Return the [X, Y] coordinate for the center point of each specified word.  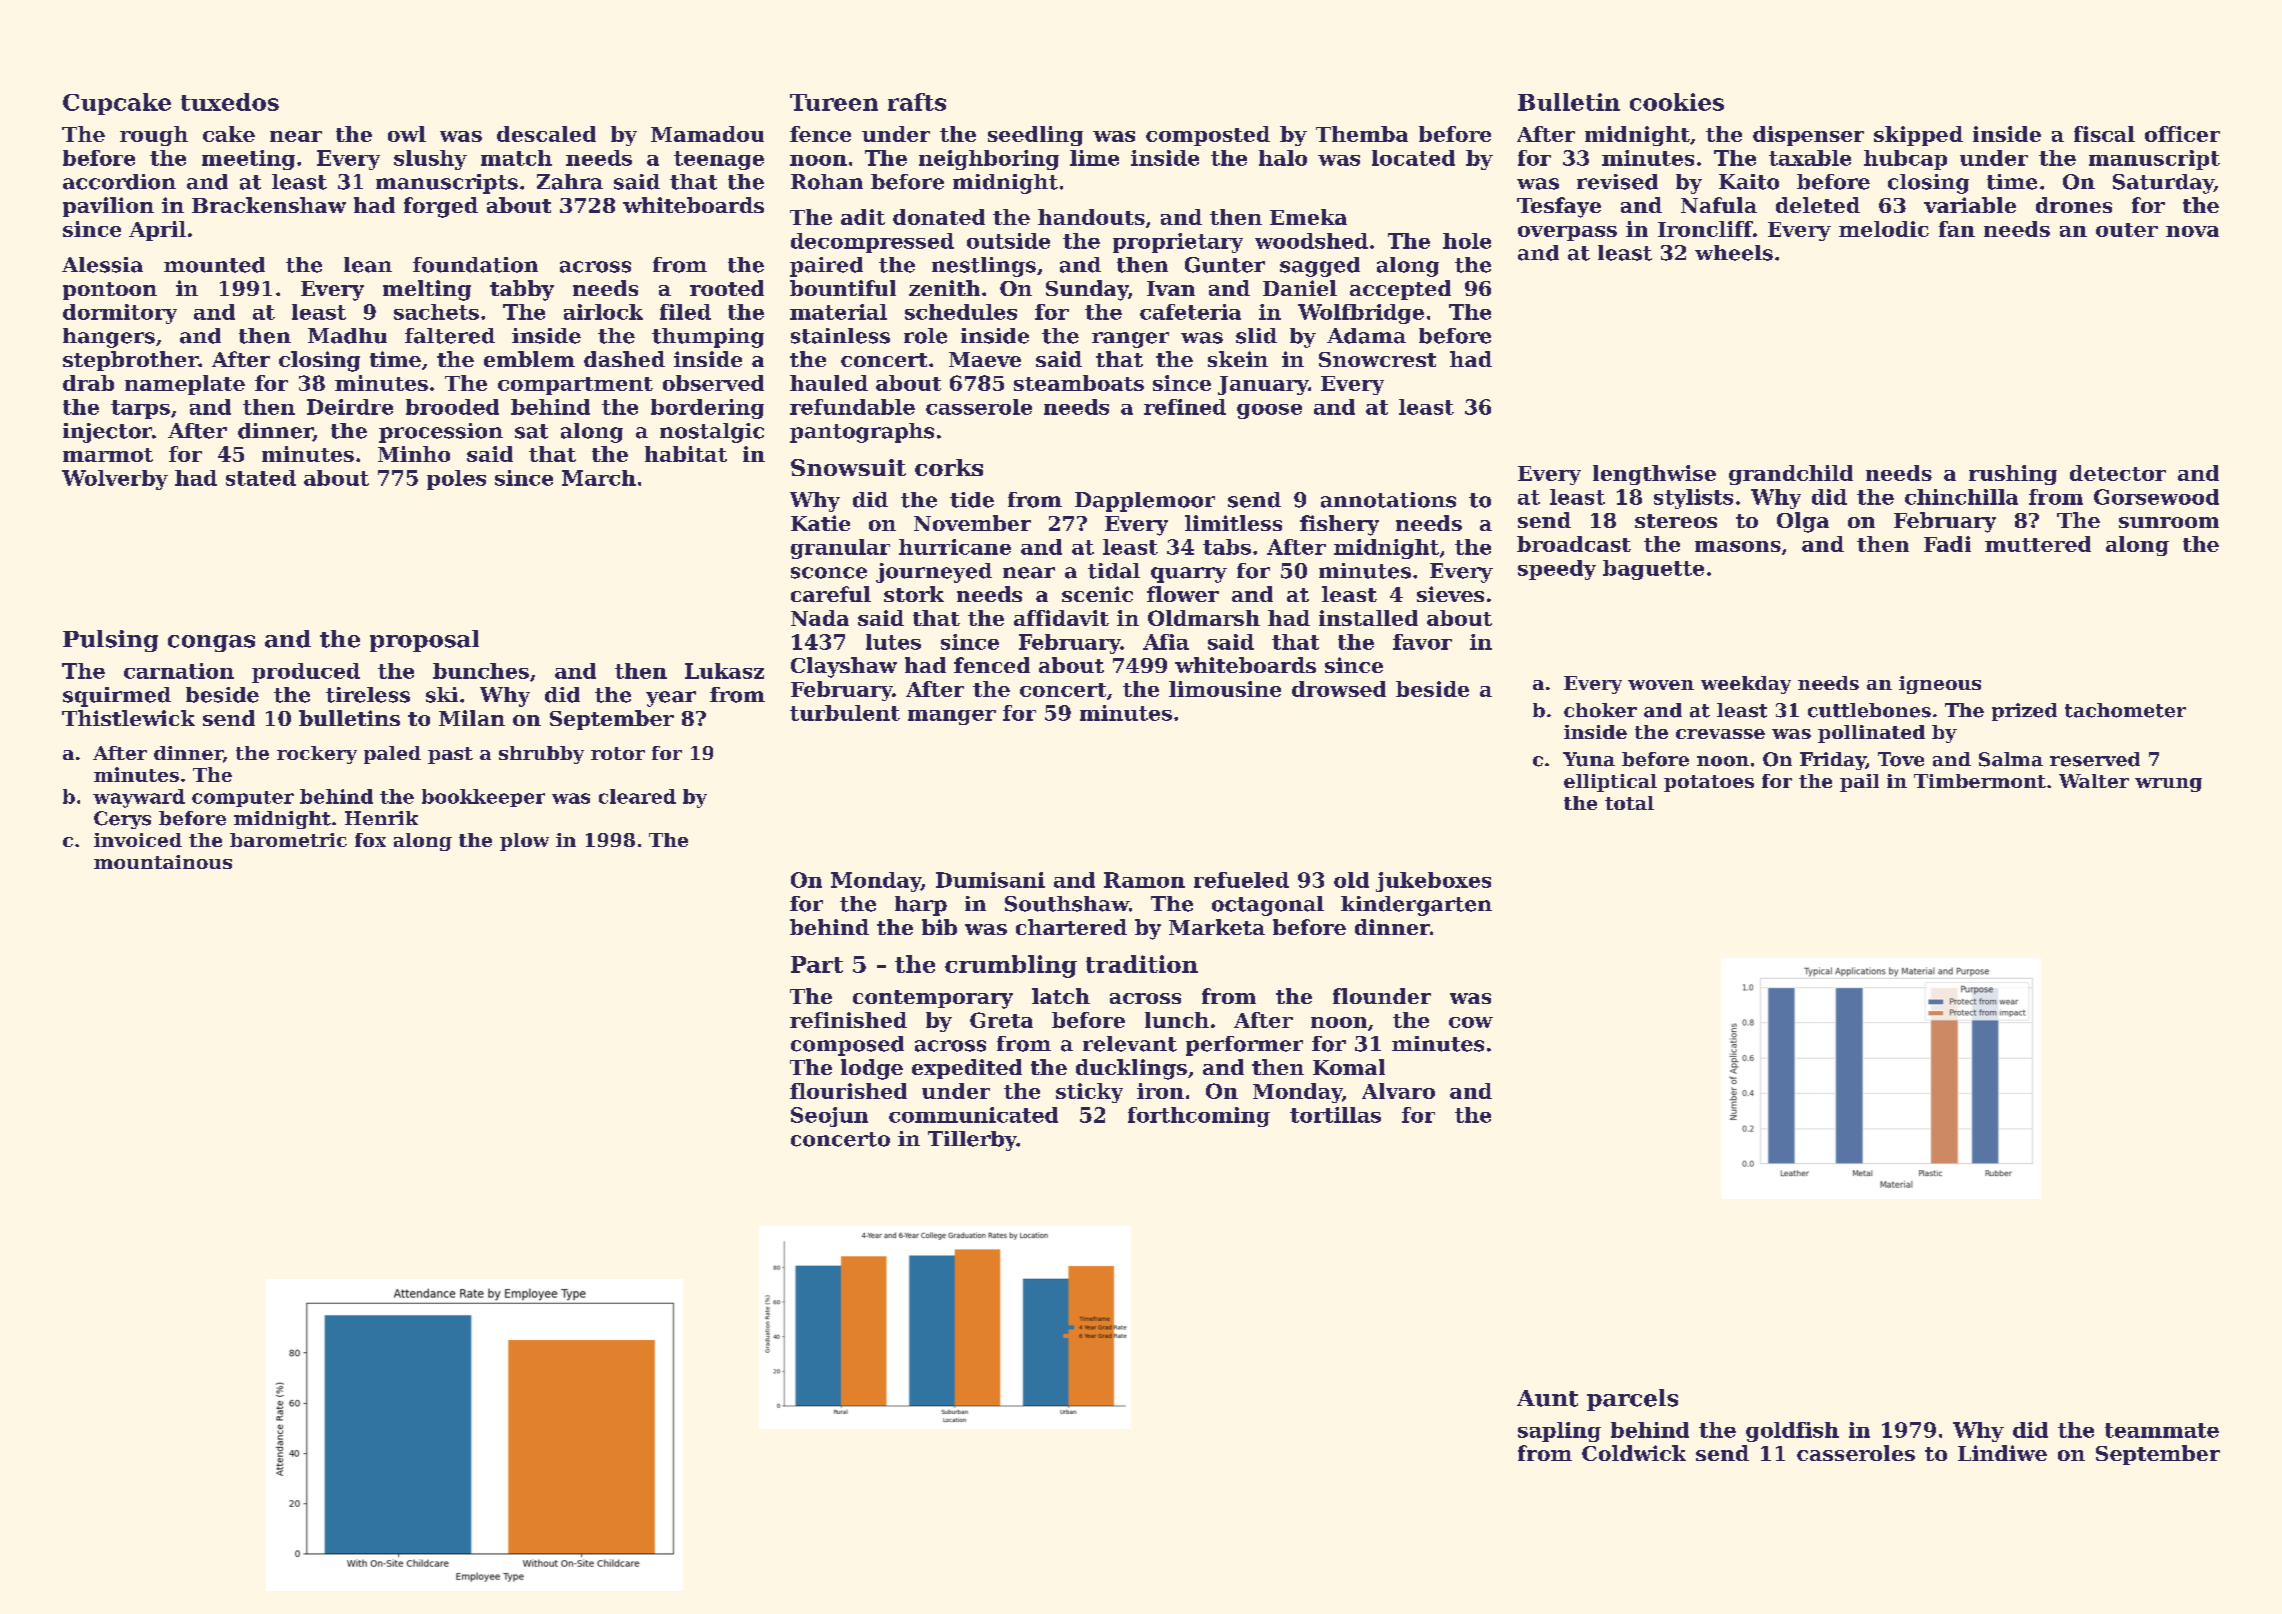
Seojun [829, 1117]
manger [952, 717]
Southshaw [1067, 904]
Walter [2094, 781]
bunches [481, 671]
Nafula [1719, 205]
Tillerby [972, 1141]
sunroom [2169, 522]
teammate [2162, 1430]
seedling [1035, 136]
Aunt [1547, 1398]
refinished [848, 1020]
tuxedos [230, 102]
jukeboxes [1433, 882]
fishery [1339, 525]
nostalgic [712, 433]
